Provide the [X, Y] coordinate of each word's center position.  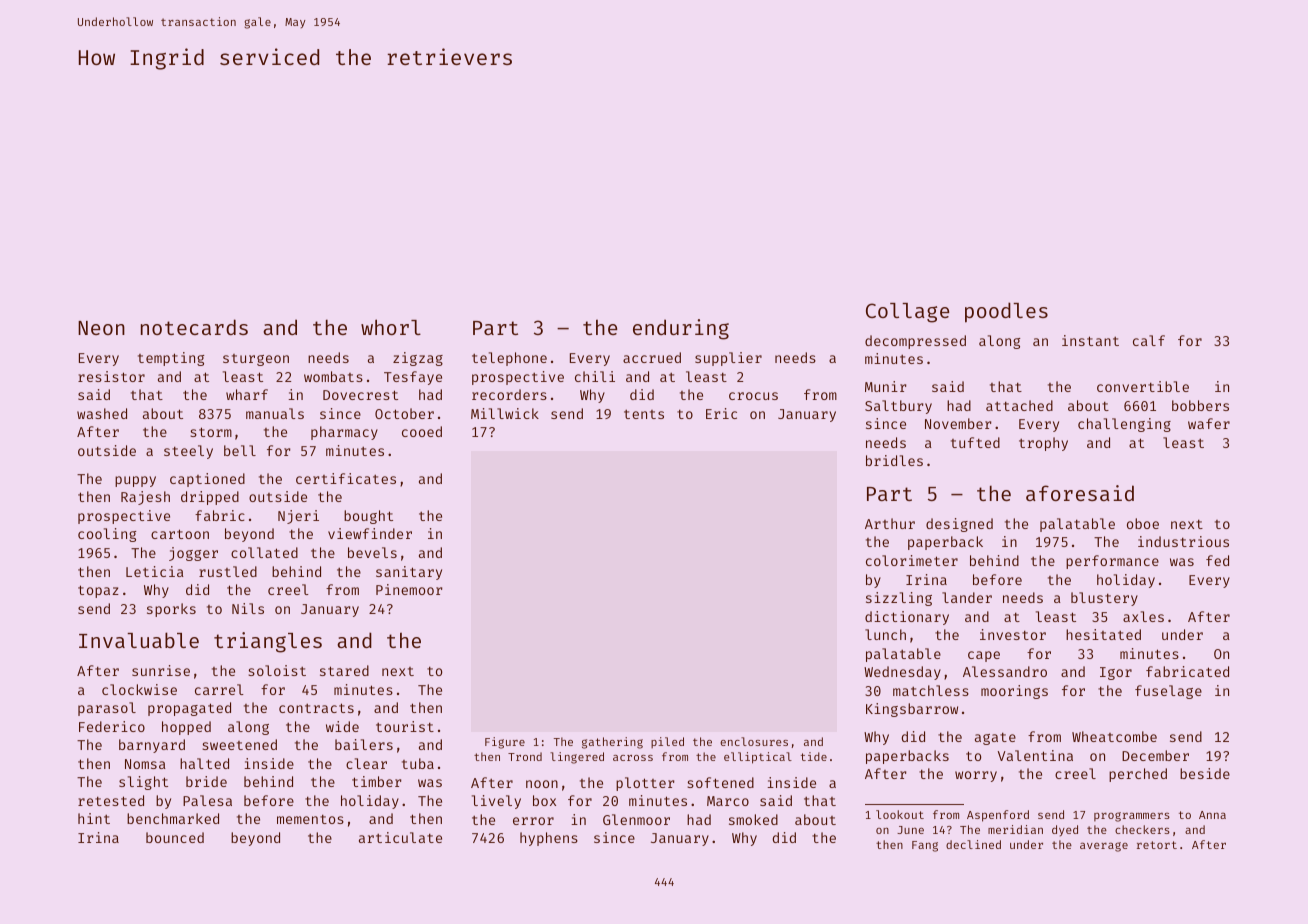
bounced [175, 837]
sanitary [409, 573]
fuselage [1168, 692]
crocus [753, 396]
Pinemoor [409, 589]
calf [1149, 340]
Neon [101, 328]
